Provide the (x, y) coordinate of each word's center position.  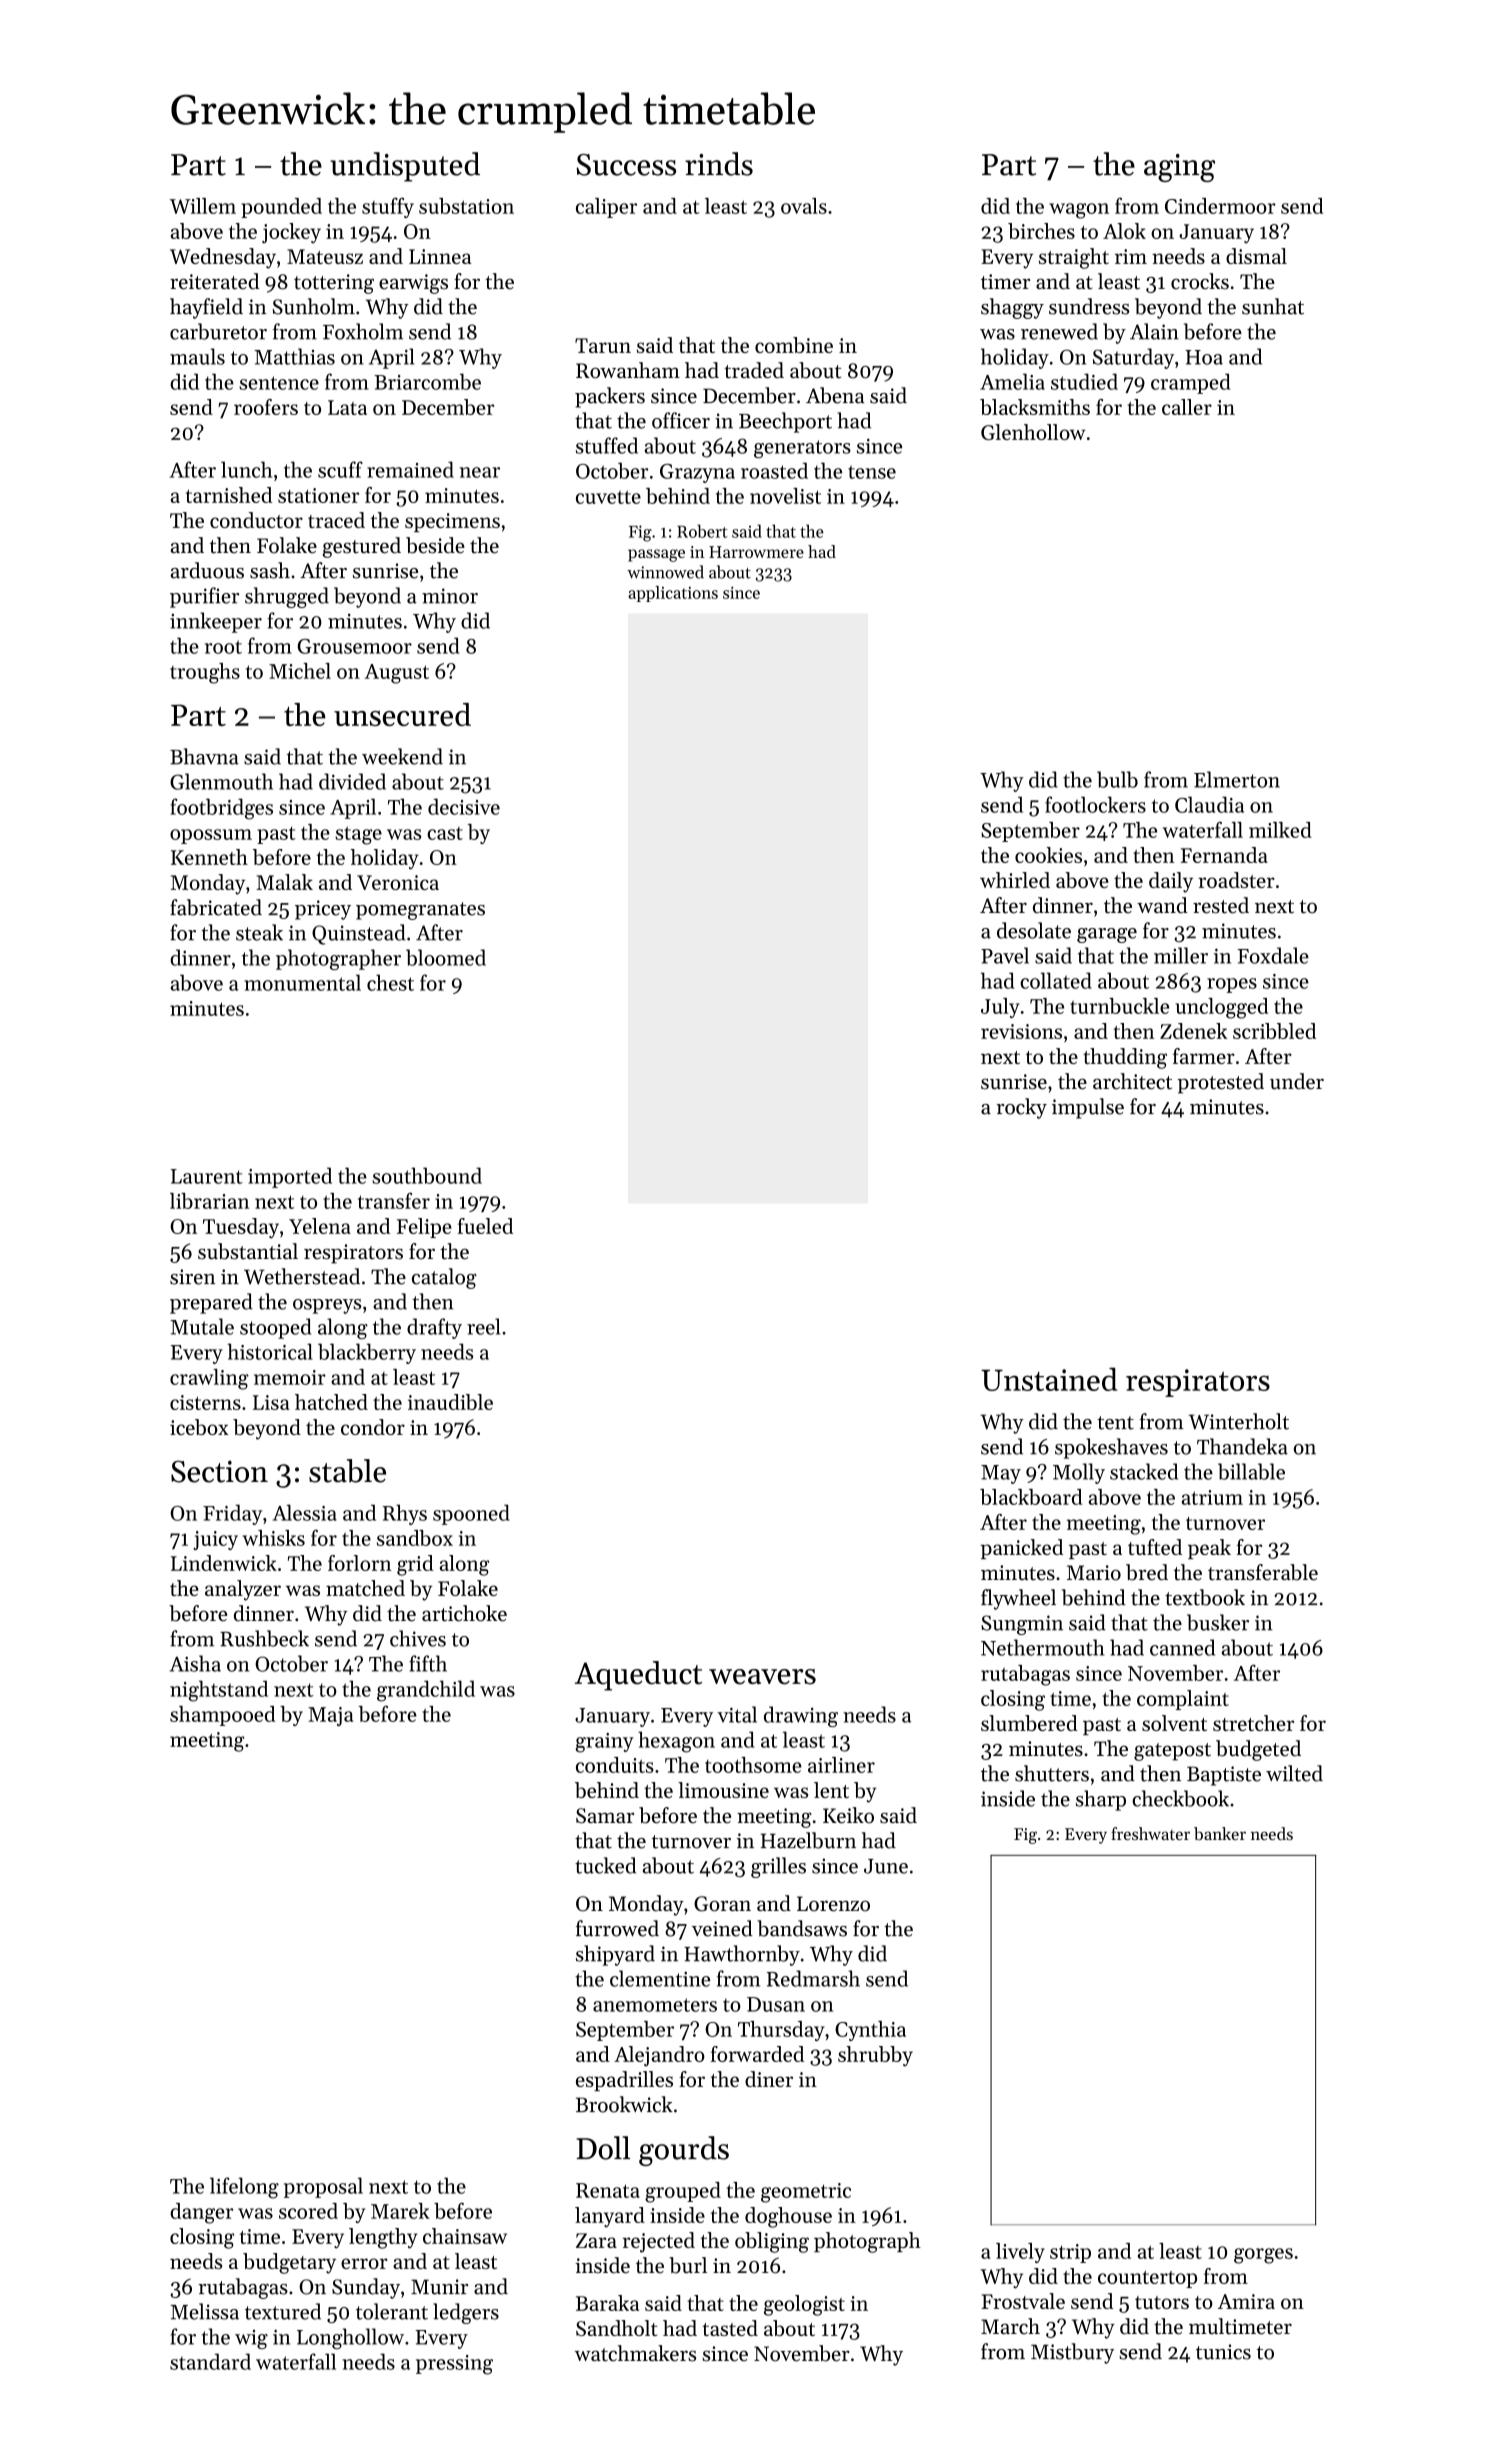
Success (626, 165)
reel (483, 1326)
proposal (323, 2187)
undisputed (405, 167)
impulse (1088, 1108)
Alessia (305, 1512)
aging (1179, 168)
